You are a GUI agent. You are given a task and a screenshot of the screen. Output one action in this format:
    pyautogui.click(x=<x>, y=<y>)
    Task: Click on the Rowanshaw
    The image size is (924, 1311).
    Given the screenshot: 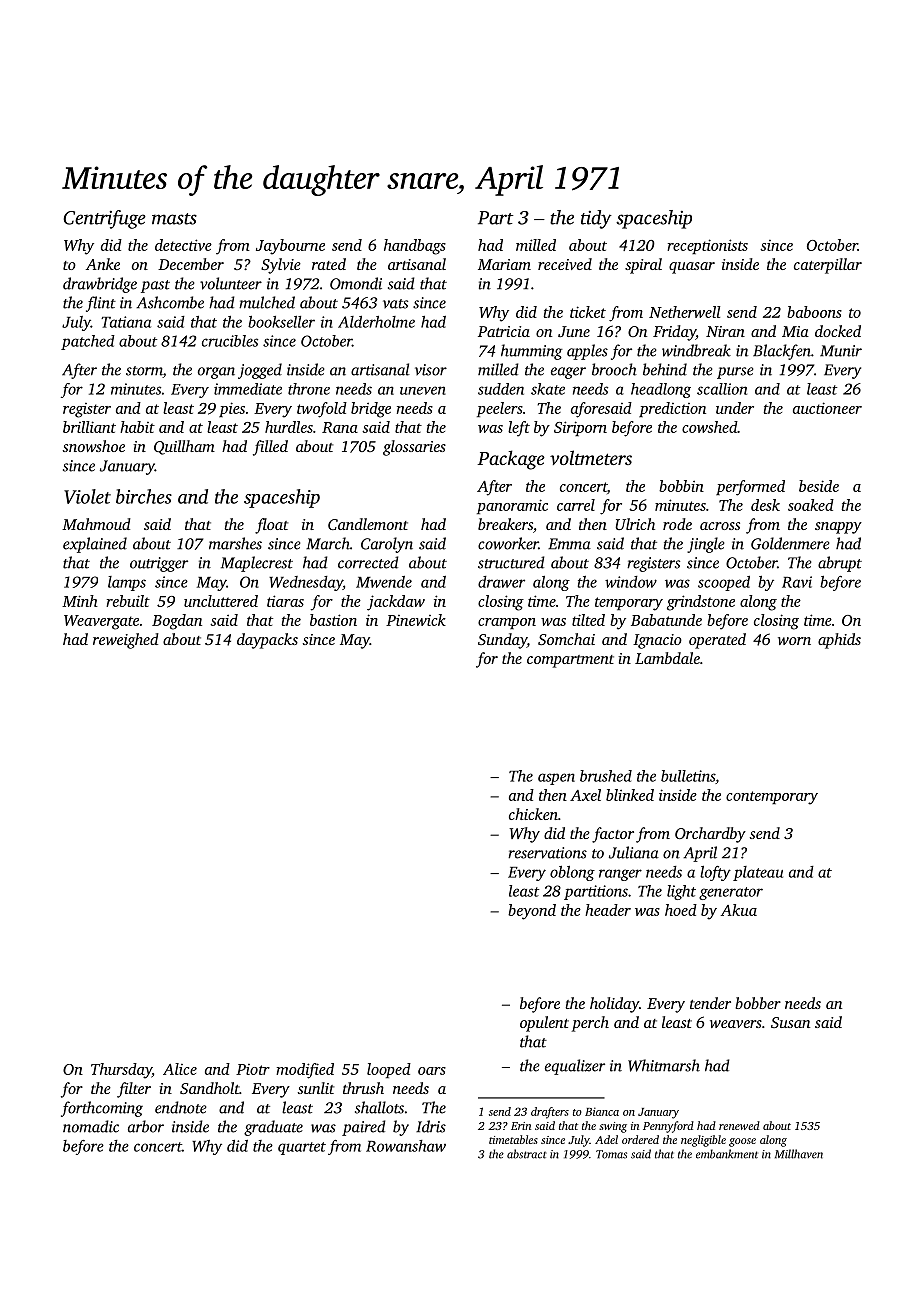 What is the action you would take?
    pyautogui.click(x=406, y=1146)
